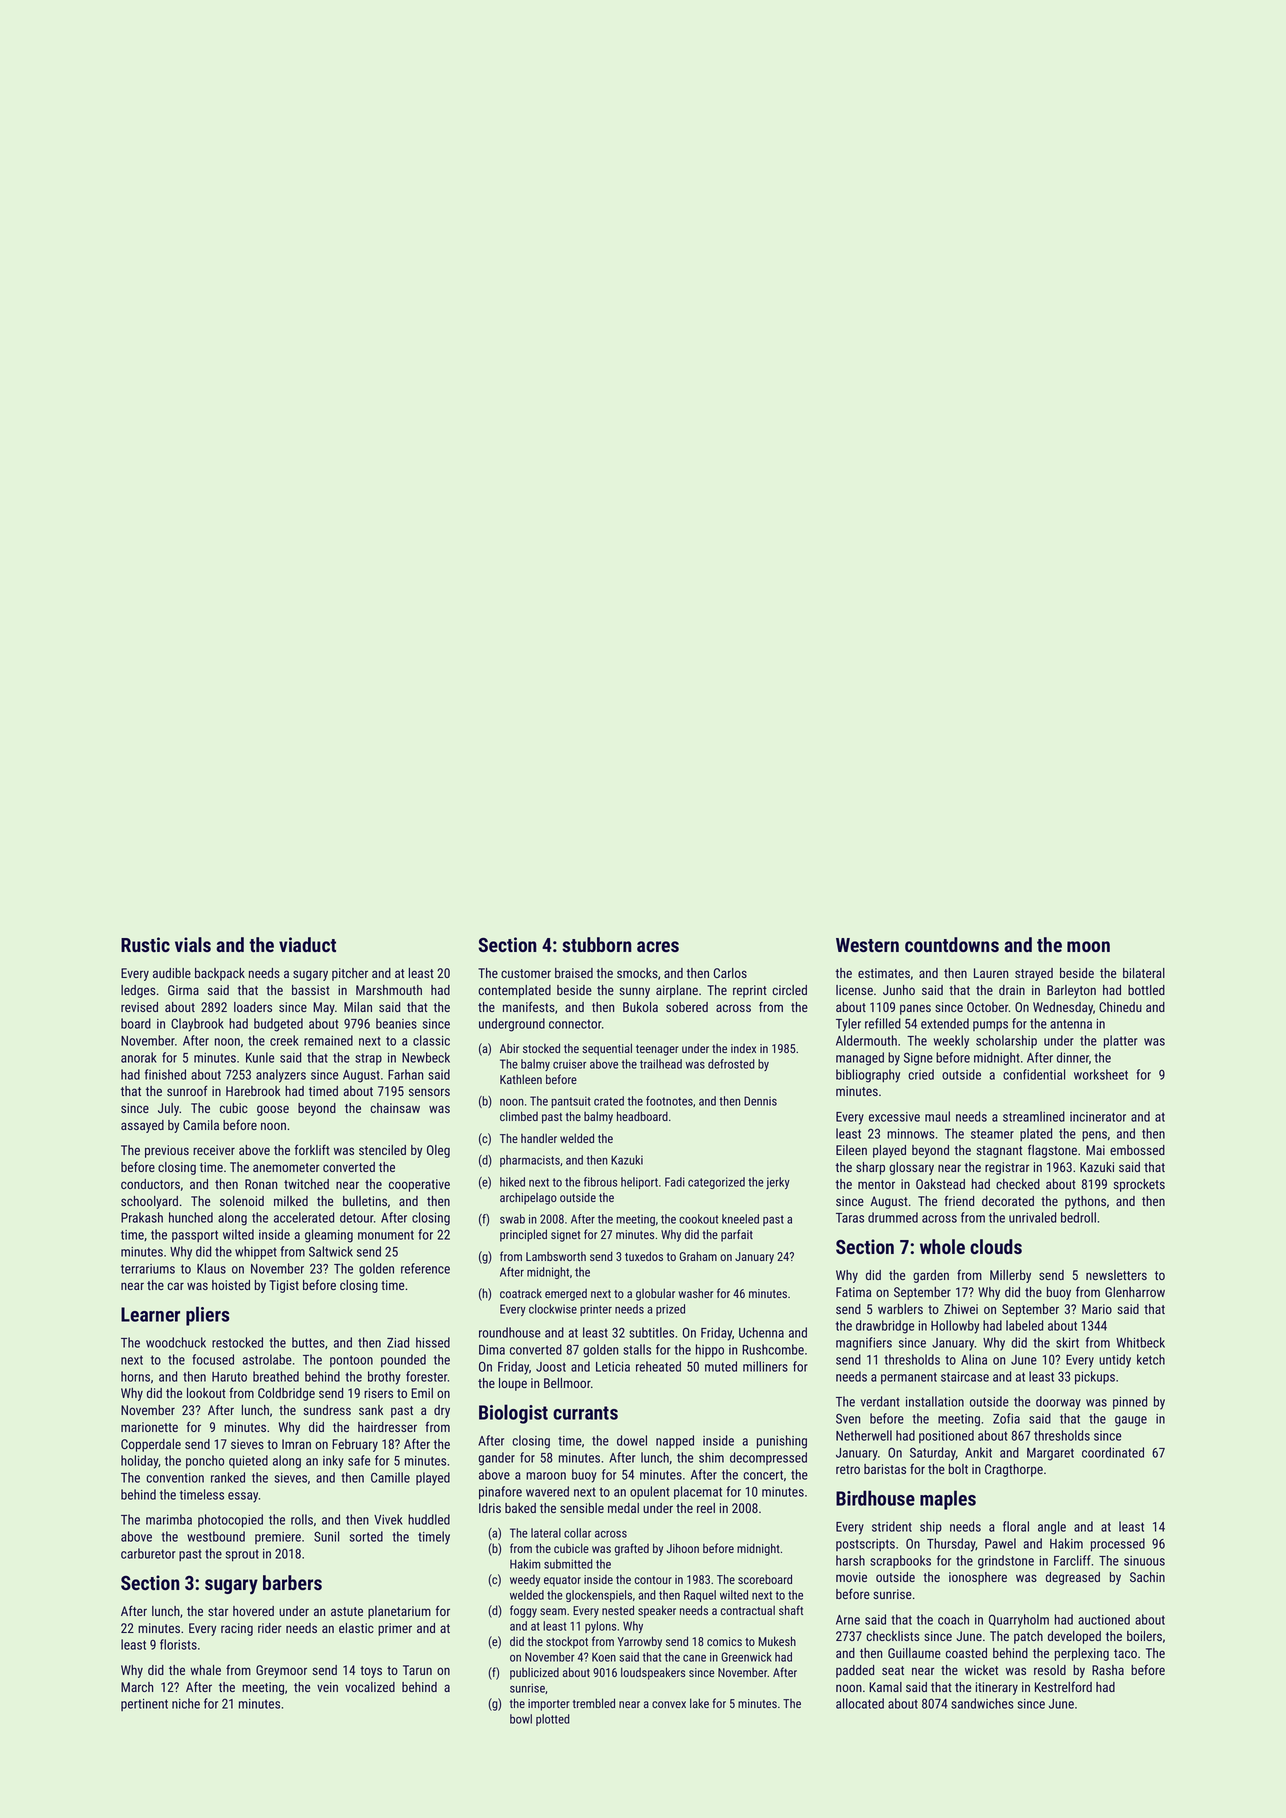 Image resolution: width=1286 pixels, height=1818 pixels. Describe the element at coordinates (253, 1007) in the screenshot. I see `loaders` at that location.
